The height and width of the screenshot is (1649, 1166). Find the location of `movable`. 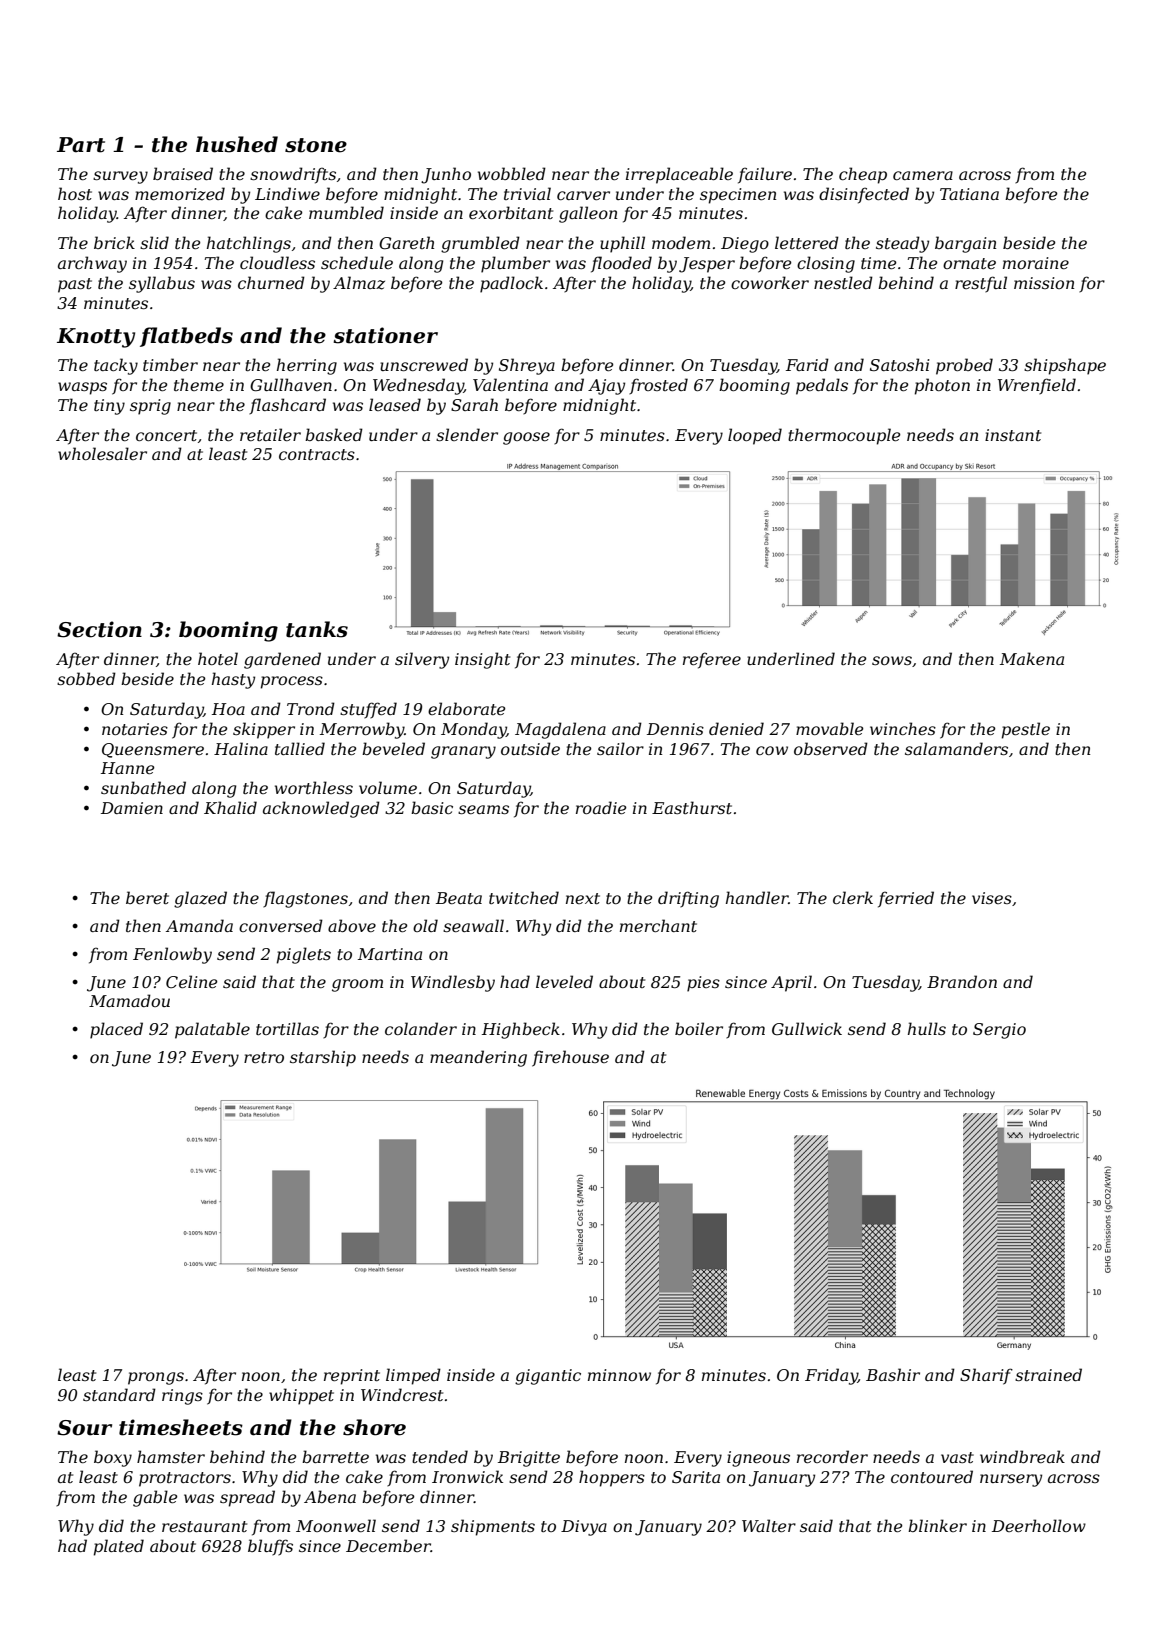

movable is located at coordinates (829, 728).
